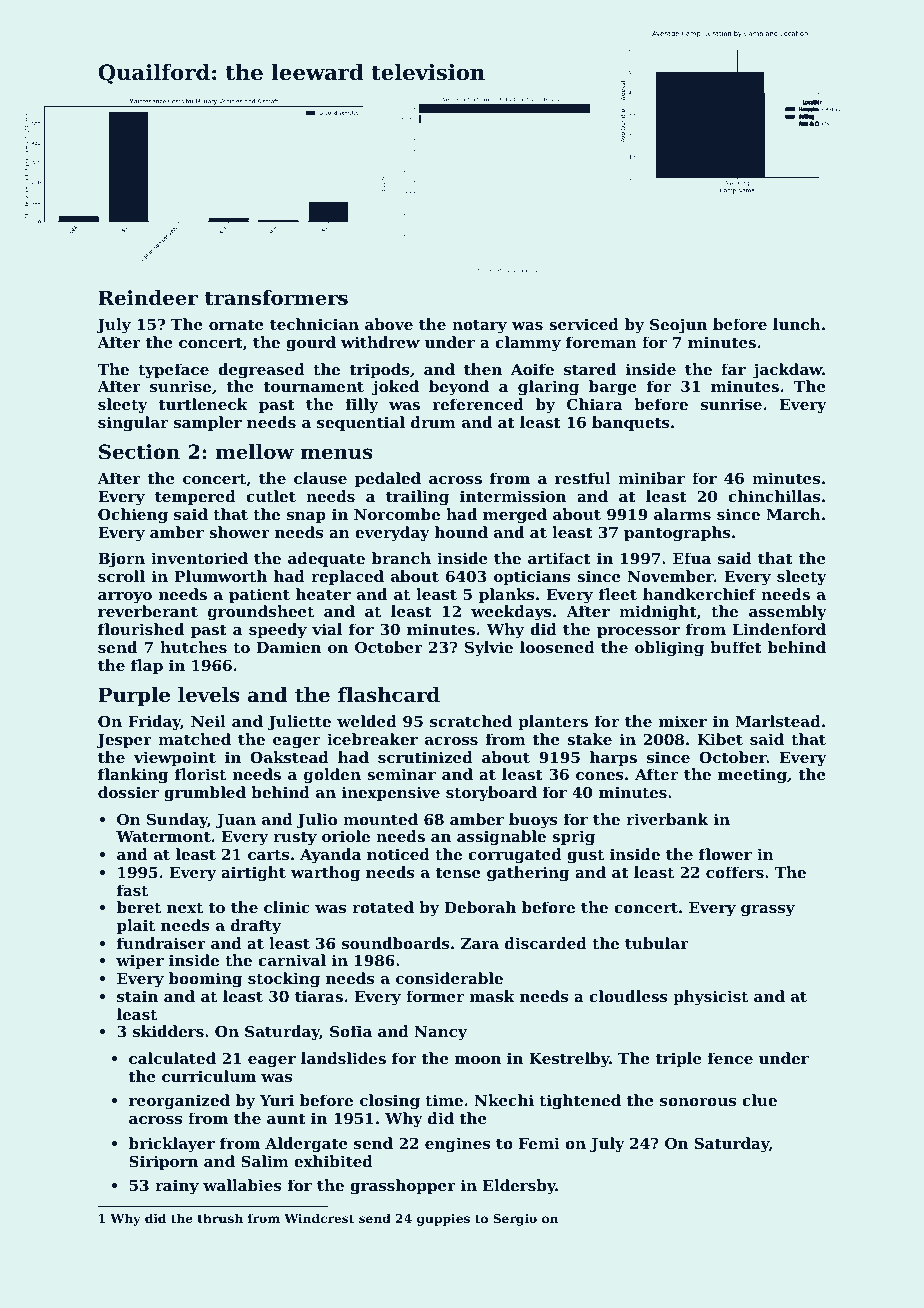 This image has width=924, height=1308. What do you see at coordinates (669, 649) in the image?
I see `obliging` at bounding box center [669, 649].
